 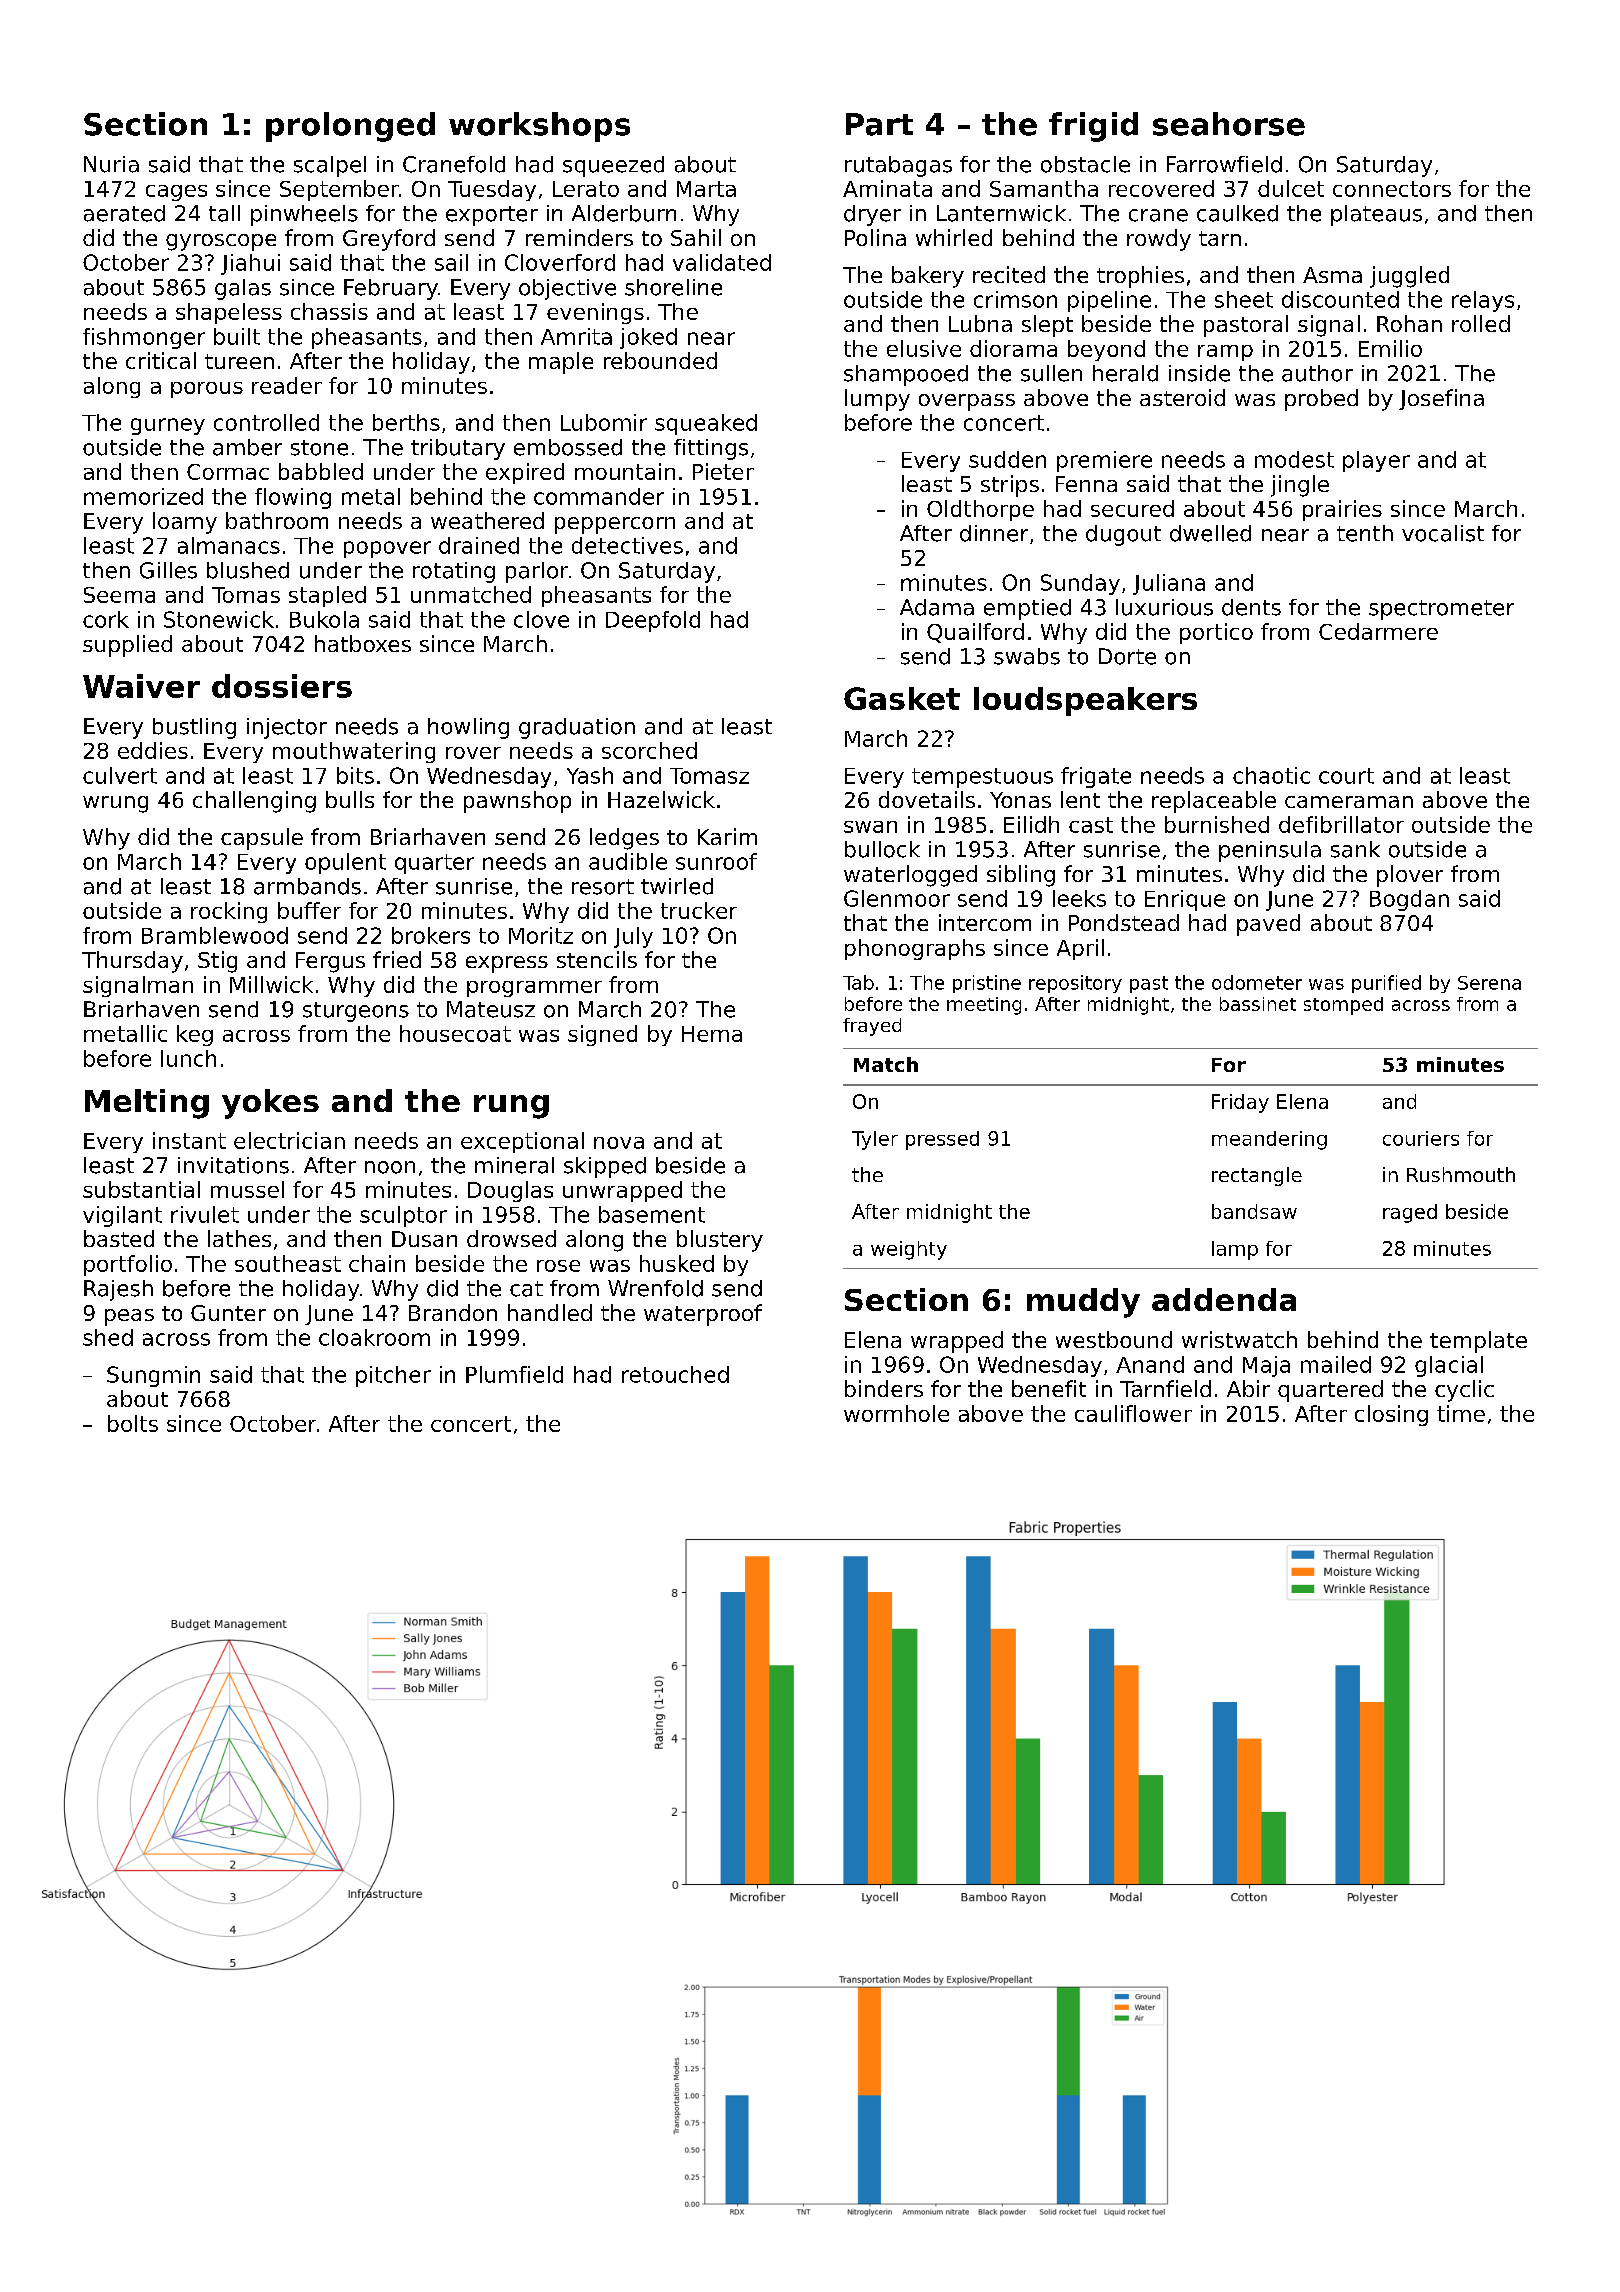 I want to click on dwelled, so click(x=1210, y=533).
